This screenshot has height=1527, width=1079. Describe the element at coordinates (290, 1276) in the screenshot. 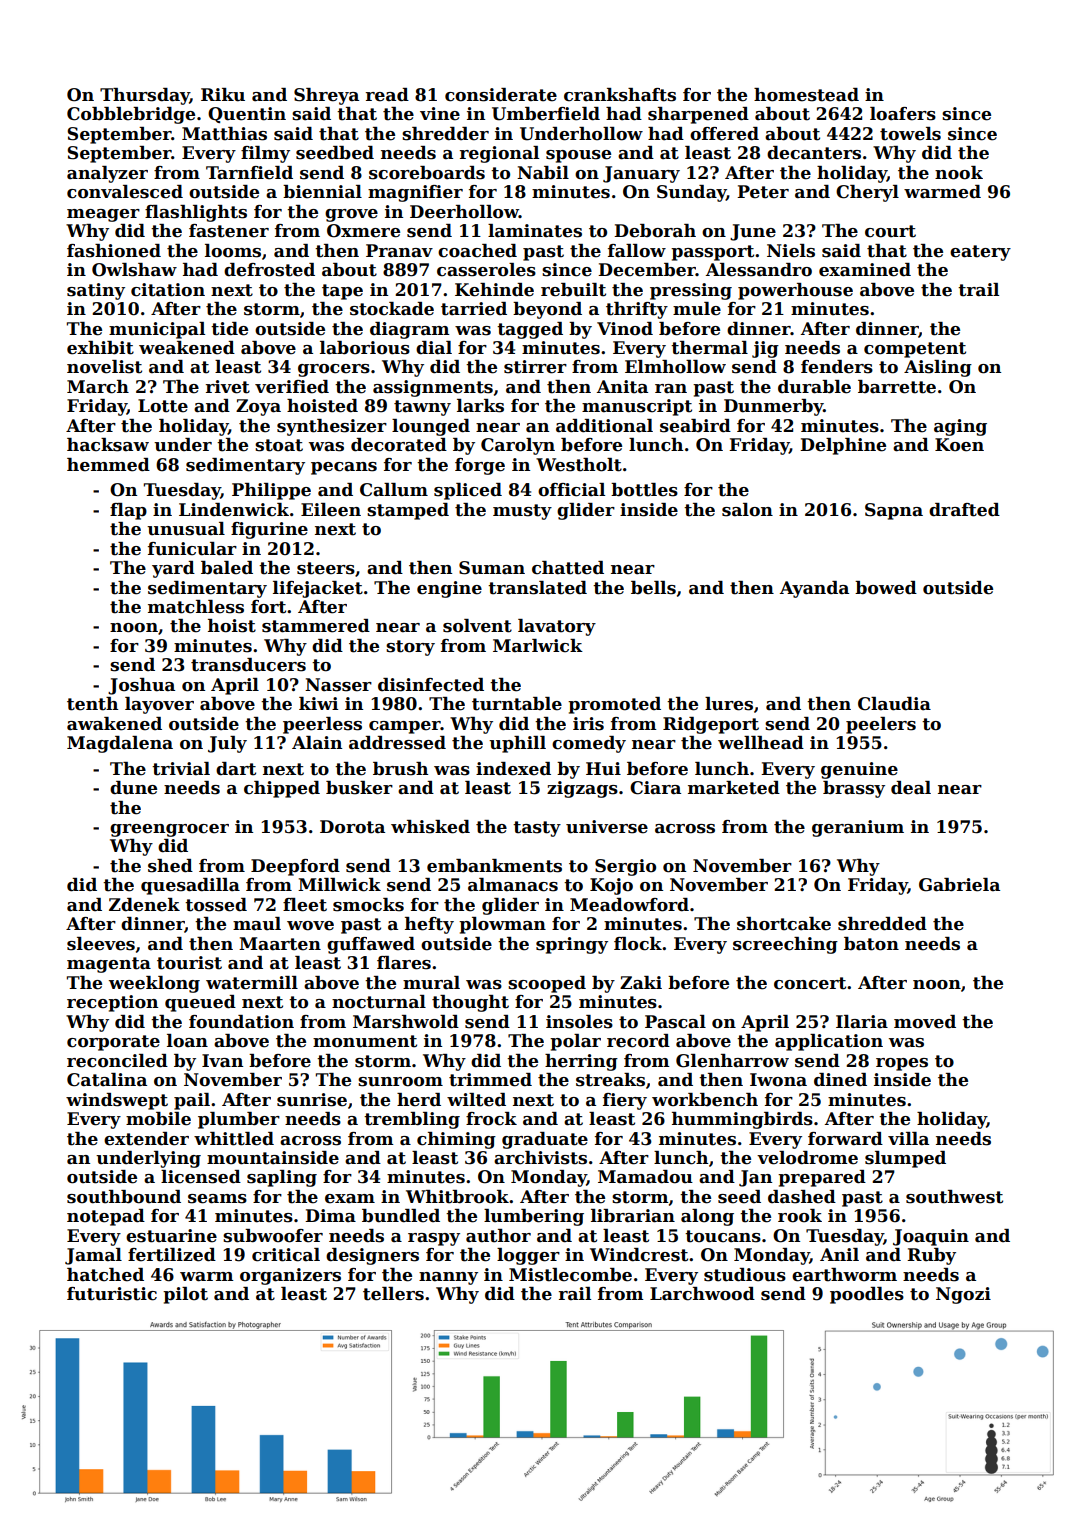

I see `organizers` at that location.
